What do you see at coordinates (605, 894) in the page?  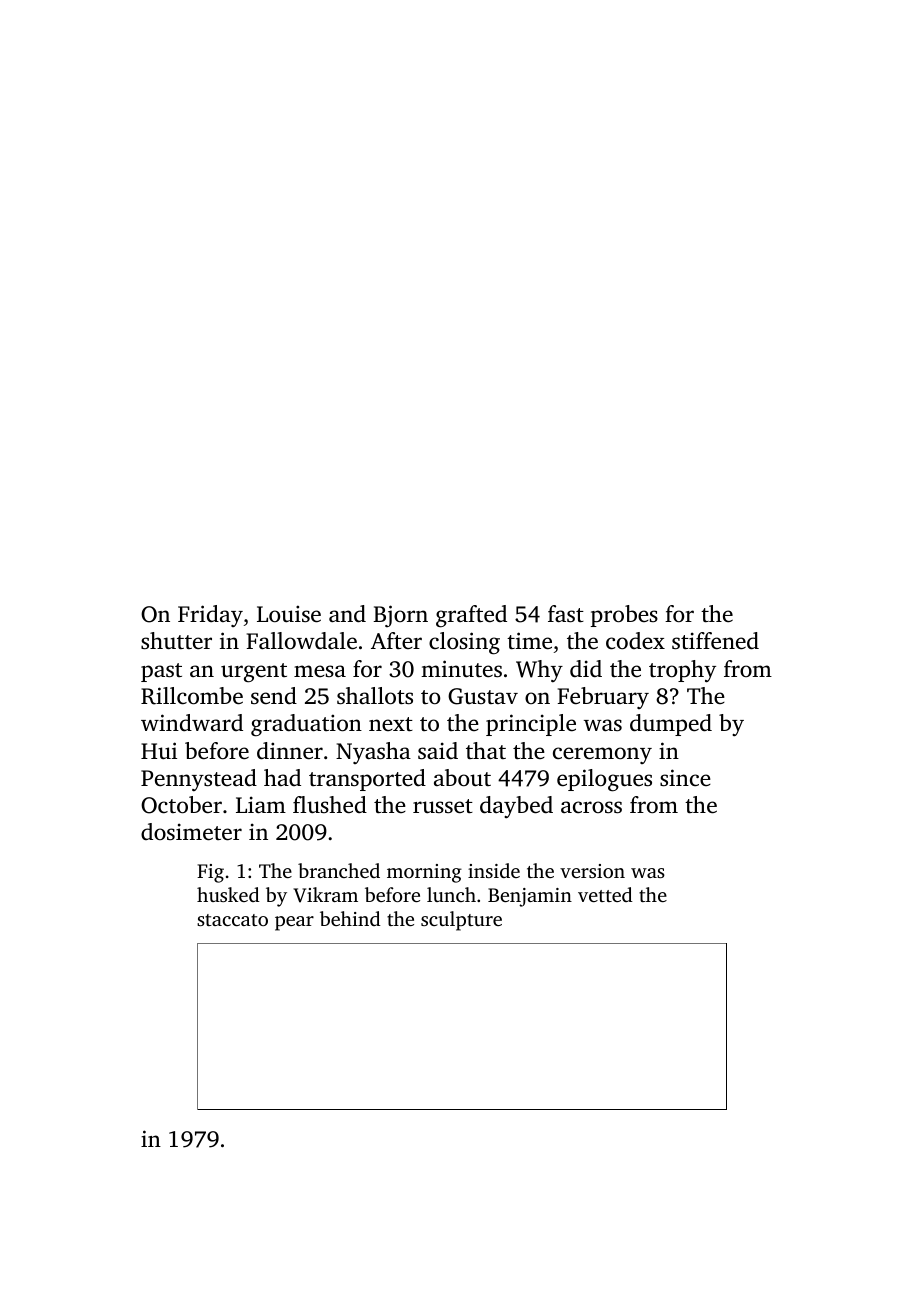 I see `vetted` at bounding box center [605, 894].
